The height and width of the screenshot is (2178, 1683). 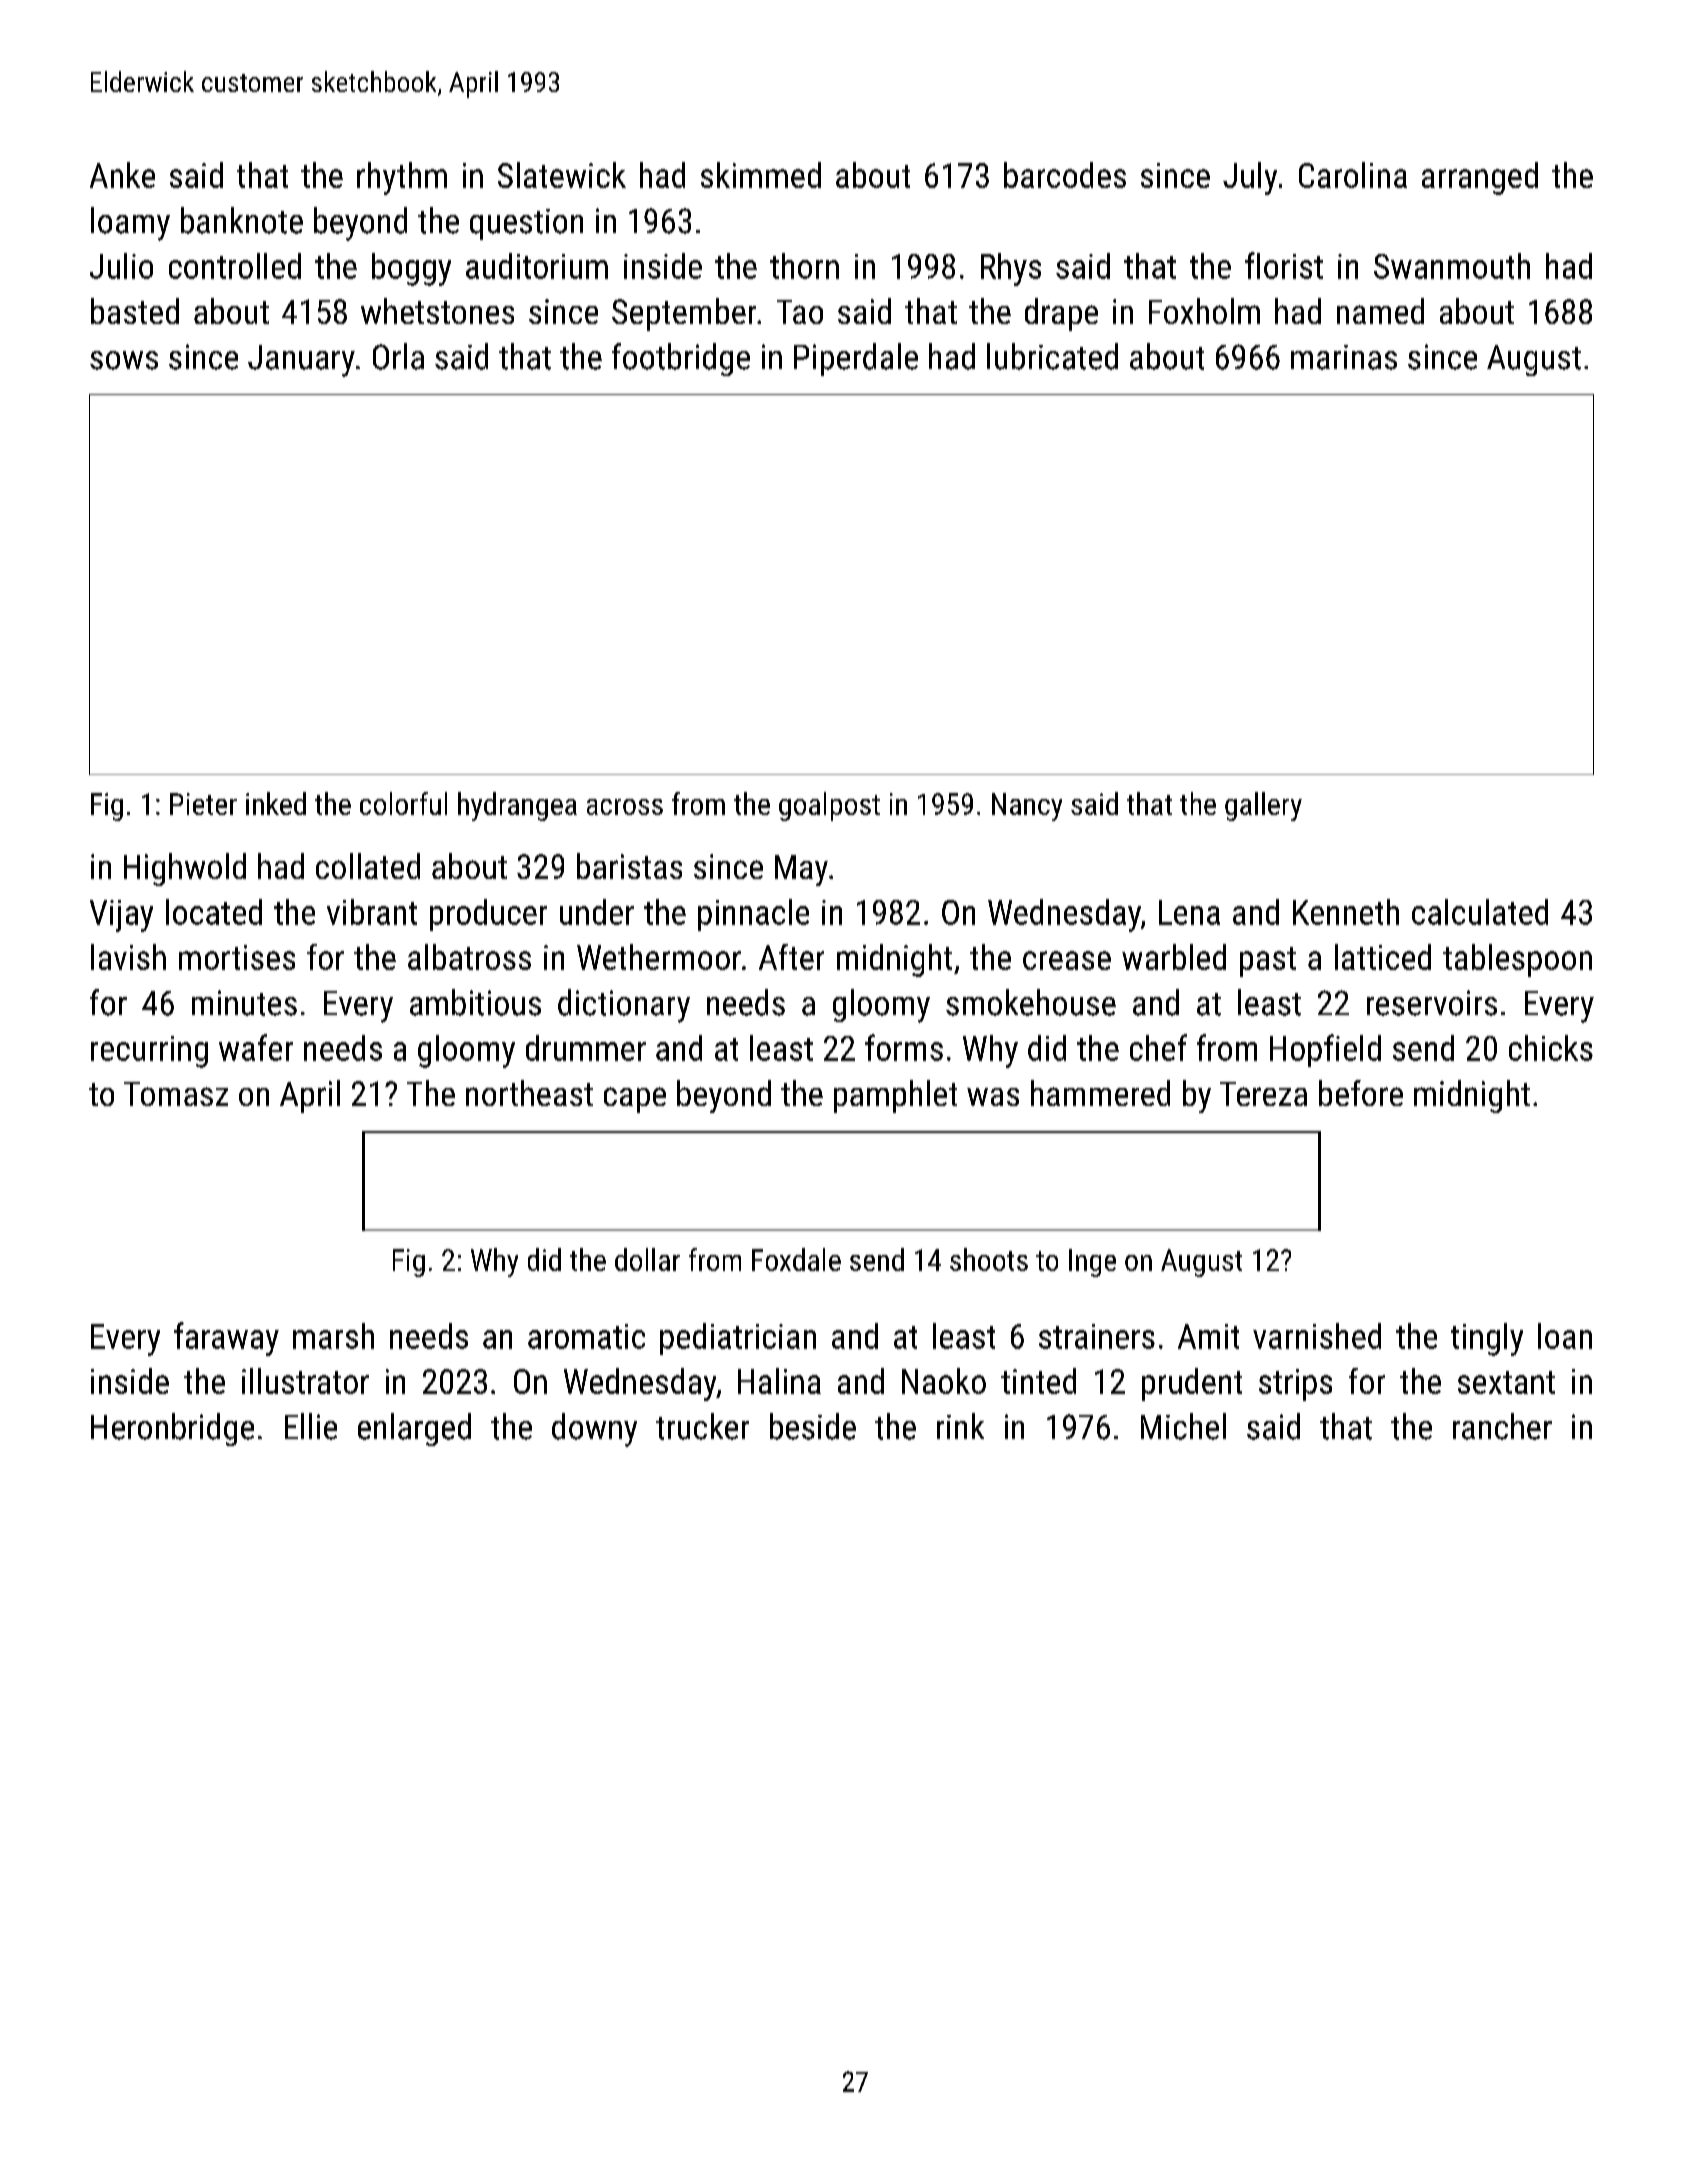 What do you see at coordinates (1065, 175) in the screenshot?
I see `barcodes` at bounding box center [1065, 175].
